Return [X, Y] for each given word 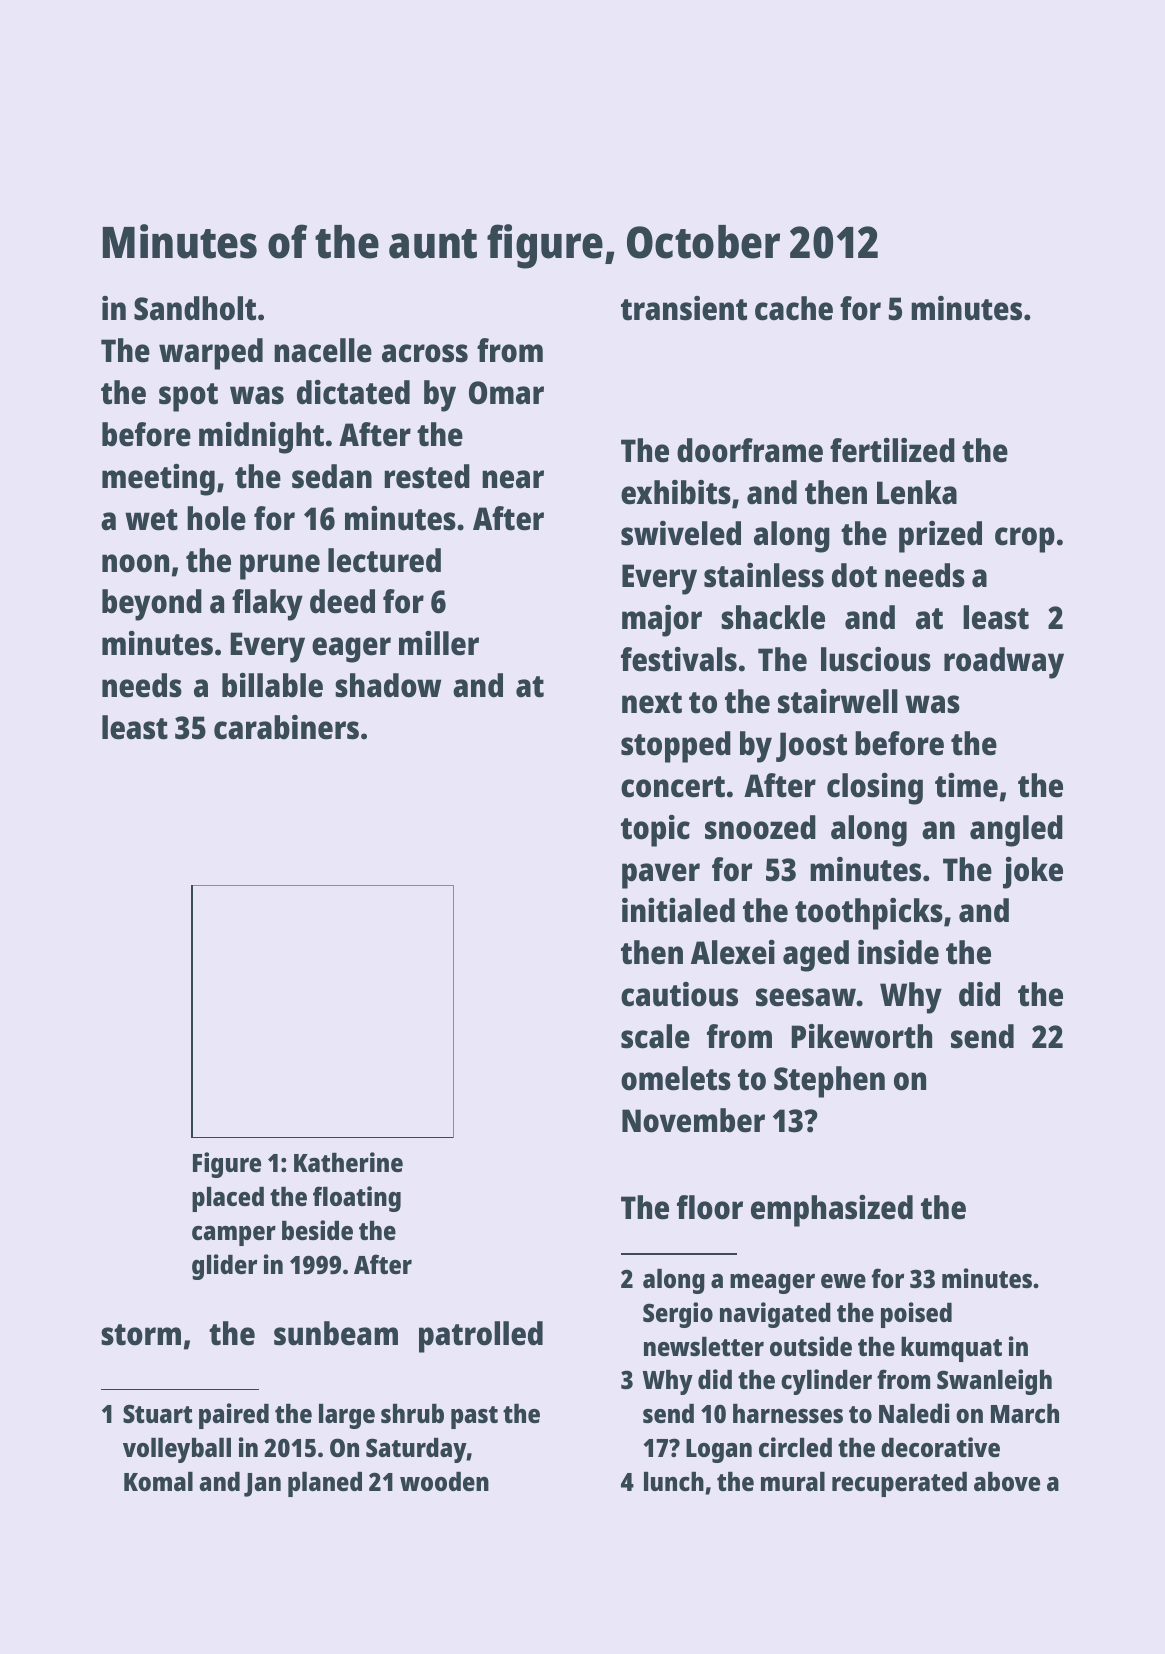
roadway [1004, 663]
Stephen [829, 1082]
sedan [332, 476]
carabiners [286, 727]
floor [710, 1207]
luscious [876, 659]
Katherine [348, 1162]
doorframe [750, 450]
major [662, 621]
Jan [262, 1485]
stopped [676, 747]
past [474, 1417]
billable [272, 685]
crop [1025, 540]
